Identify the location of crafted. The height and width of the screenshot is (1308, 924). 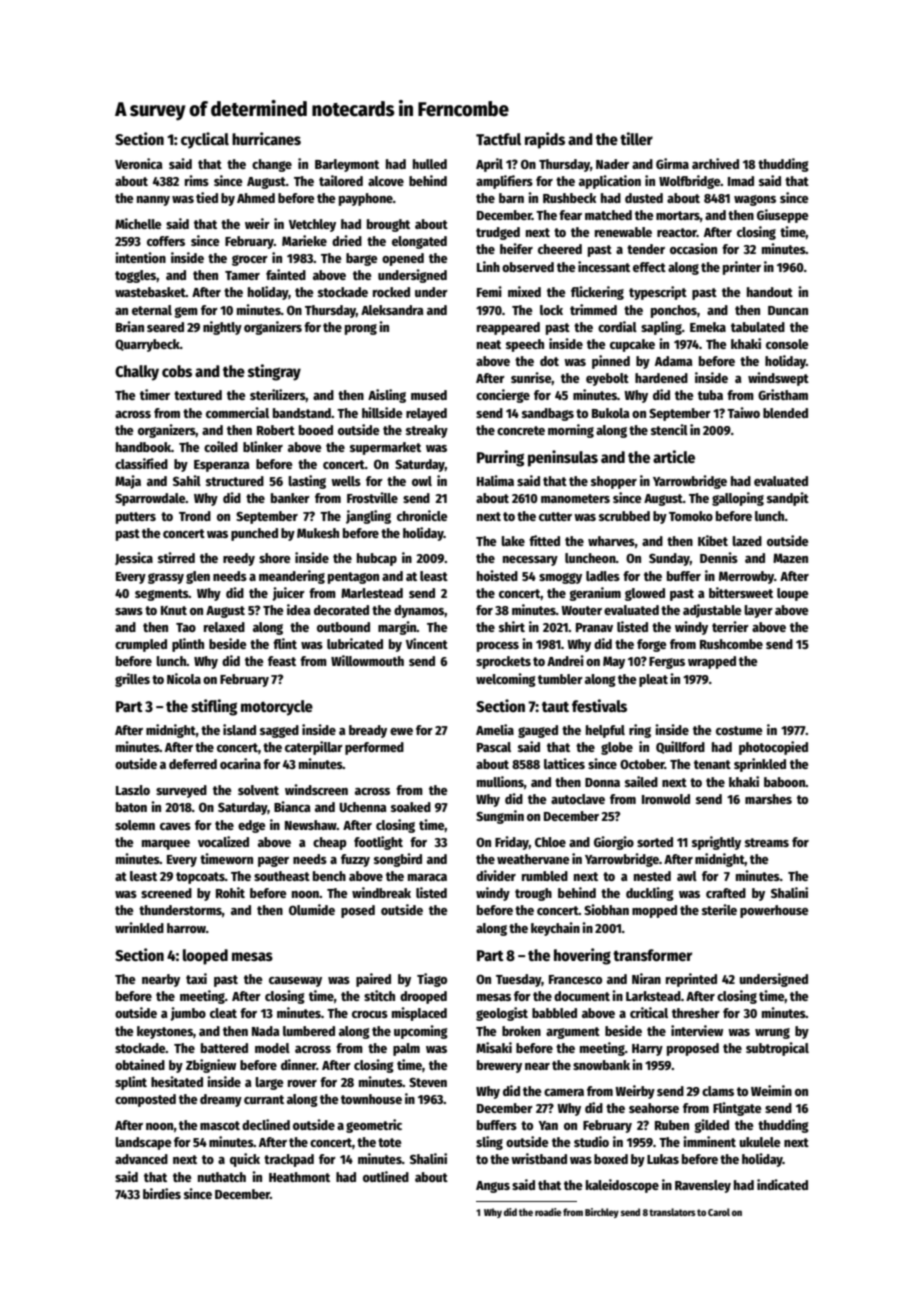
(726, 893).
